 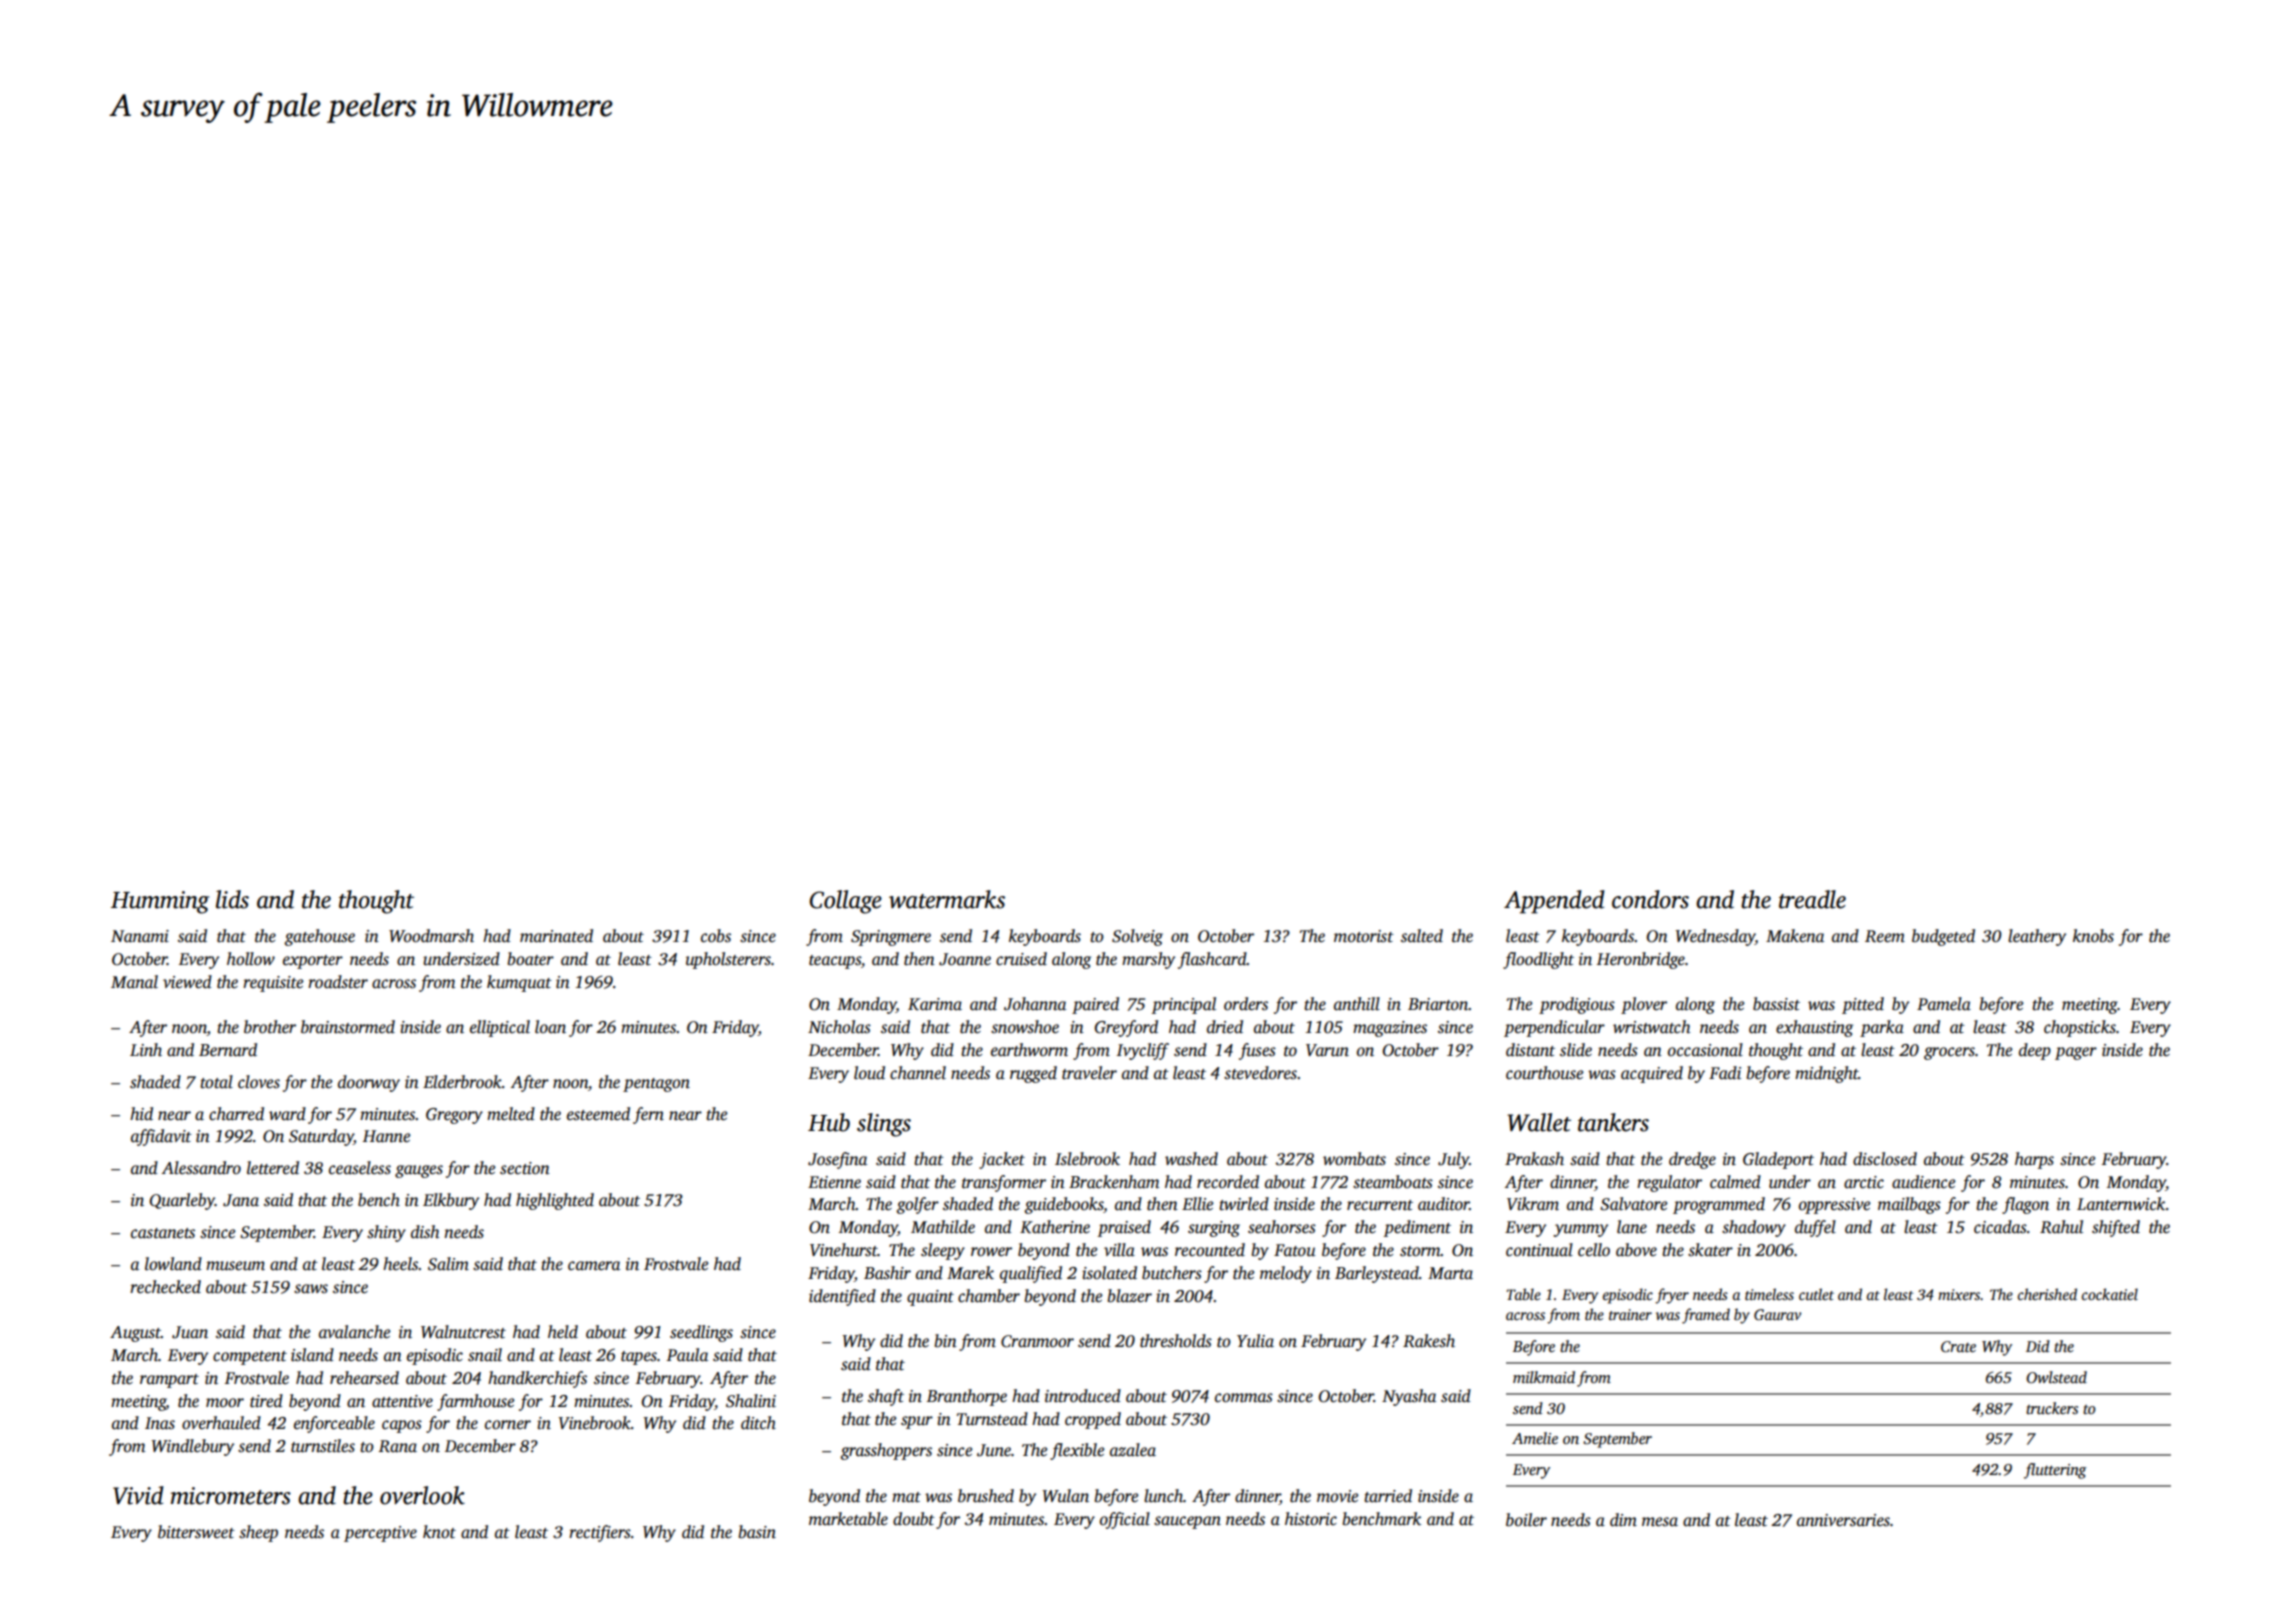 What do you see at coordinates (1187, 1522) in the document?
I see `saucepan` at bounding box center [1187, 1522].
